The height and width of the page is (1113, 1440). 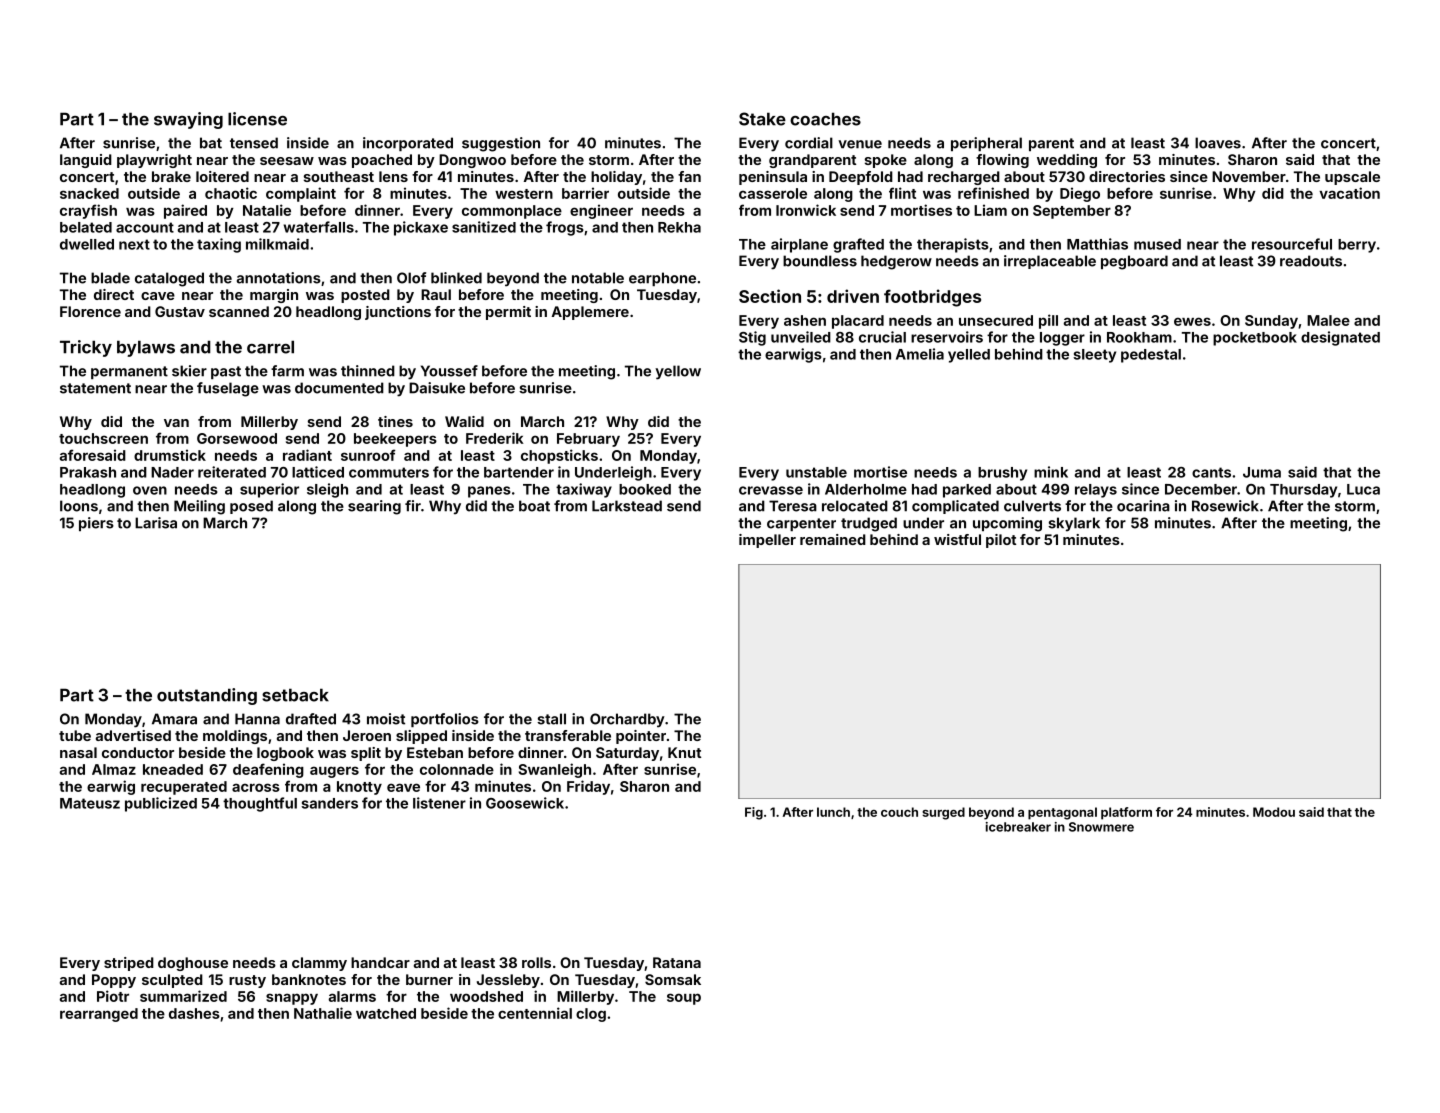 I want to click on holiday, so click(x=616, y=178).
